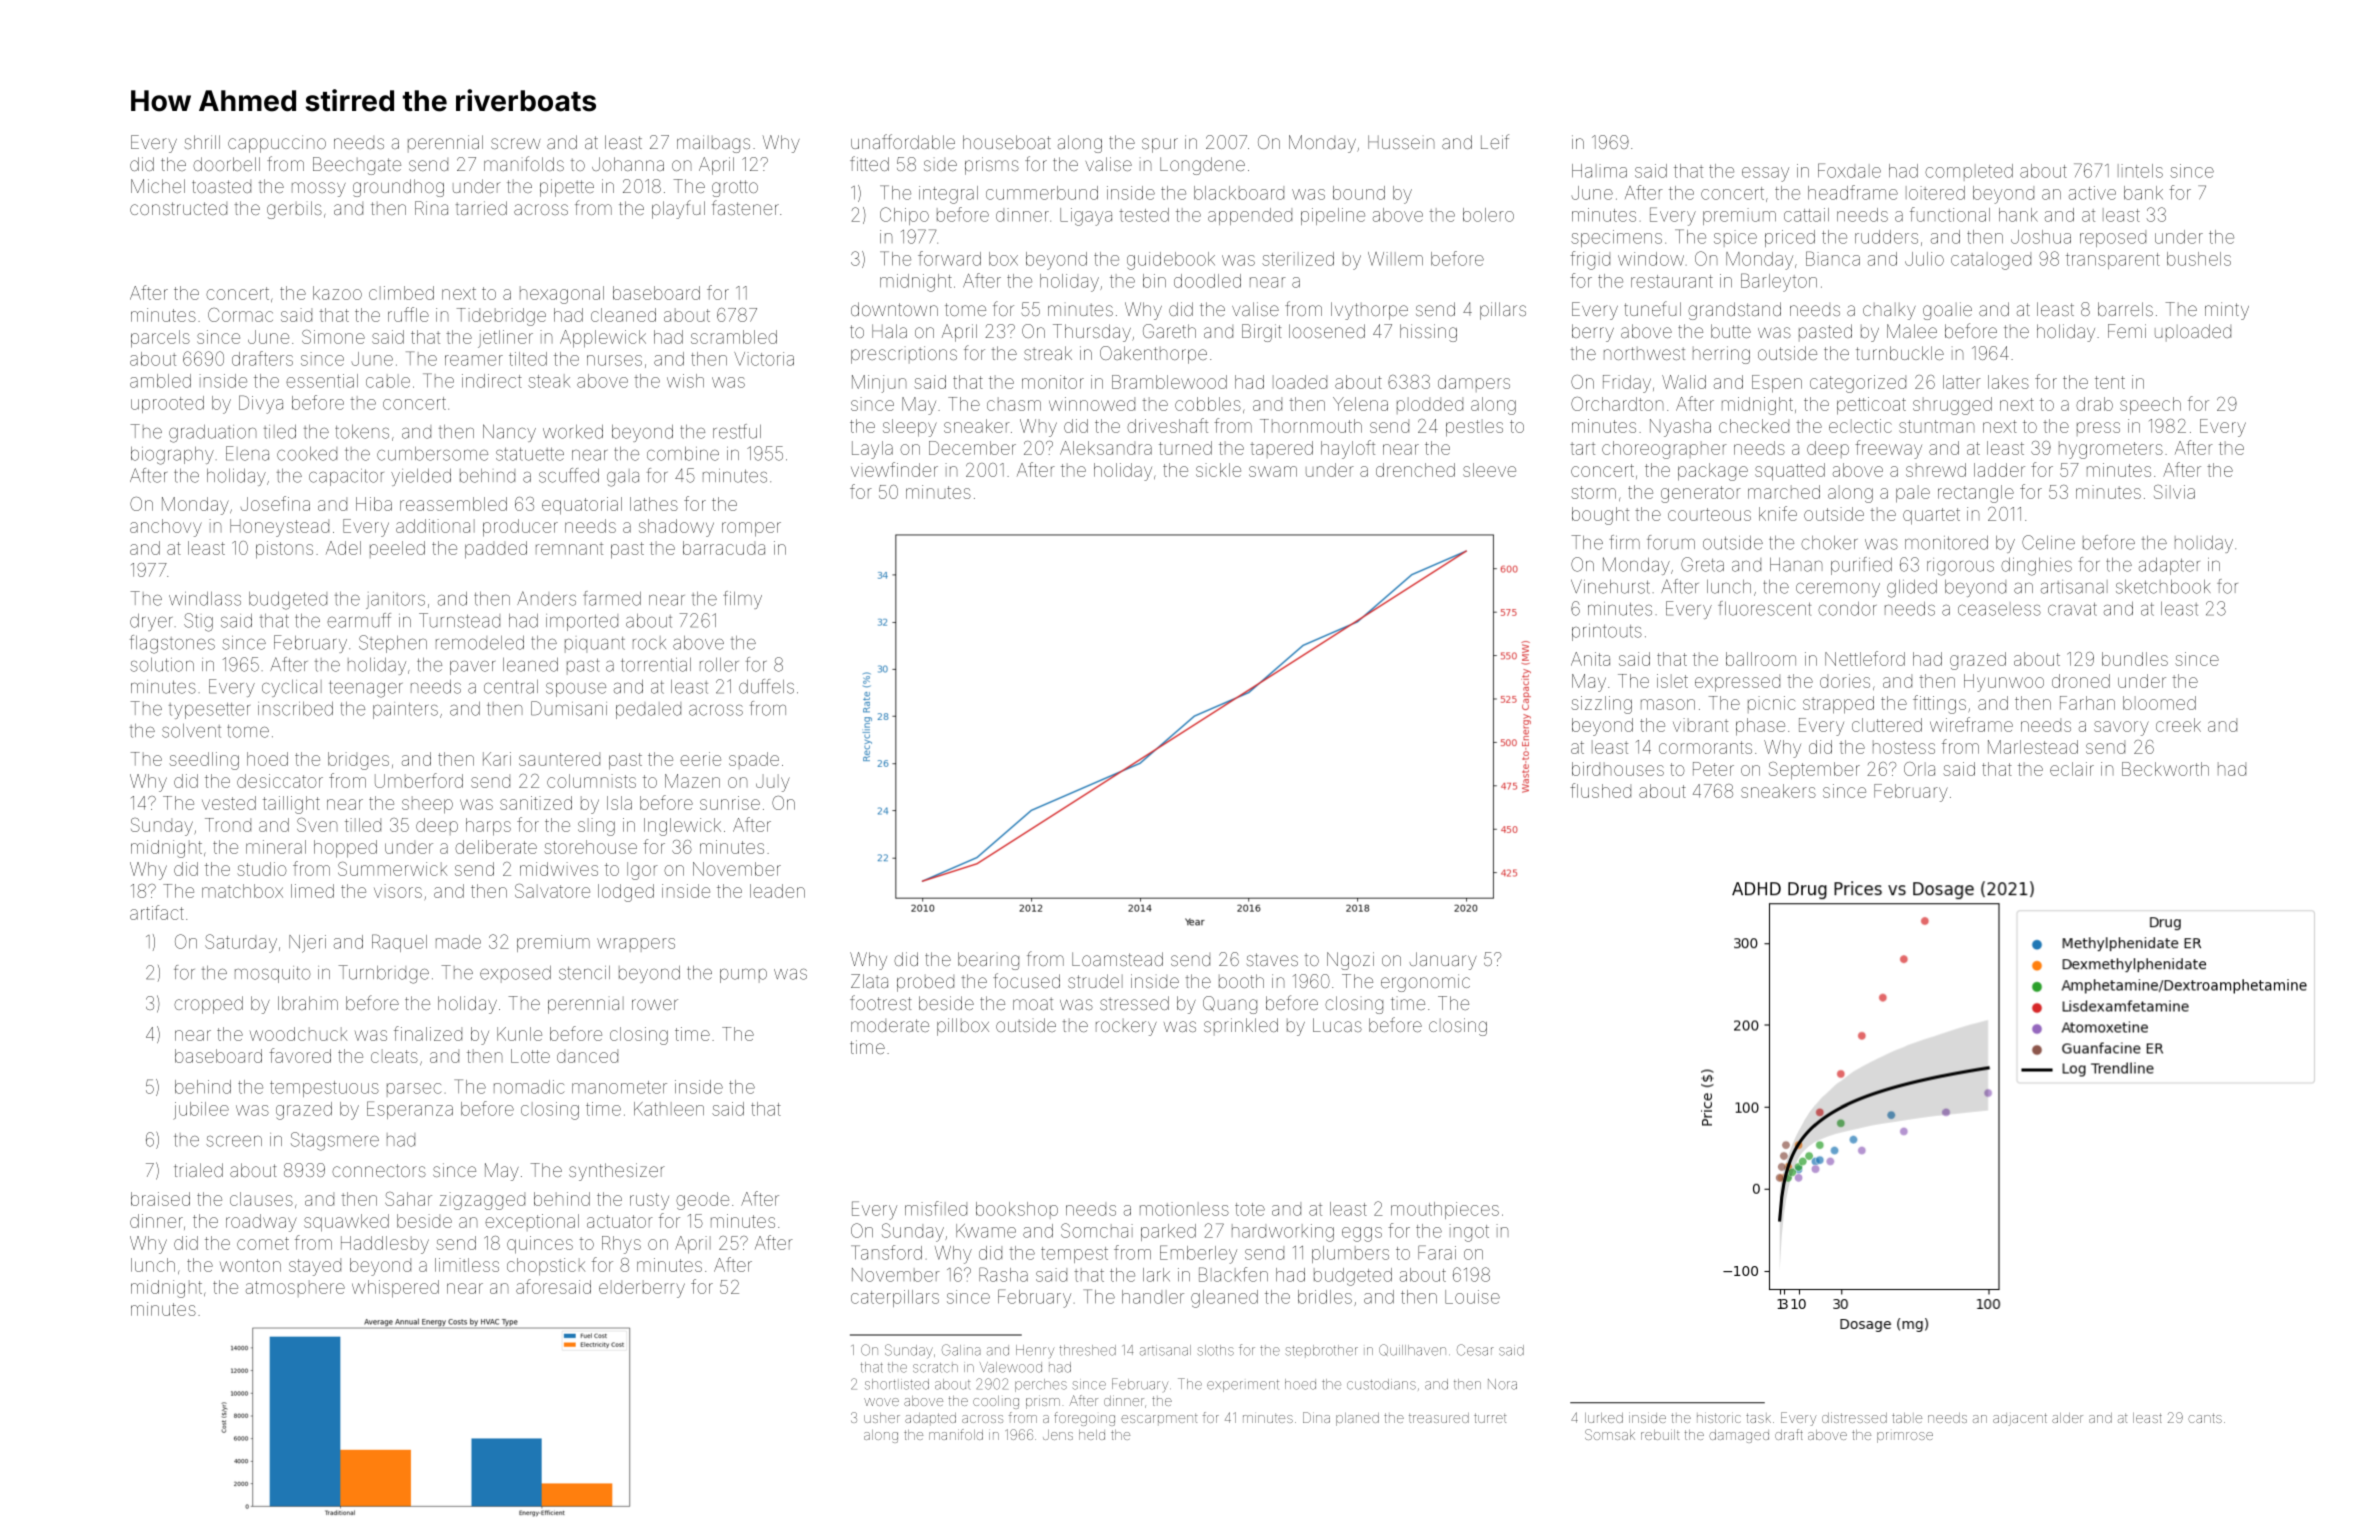 Image resolution: width=2380 pixels, height=1540 pixels. I want to click on atmosphere, so click(295, 1288).
